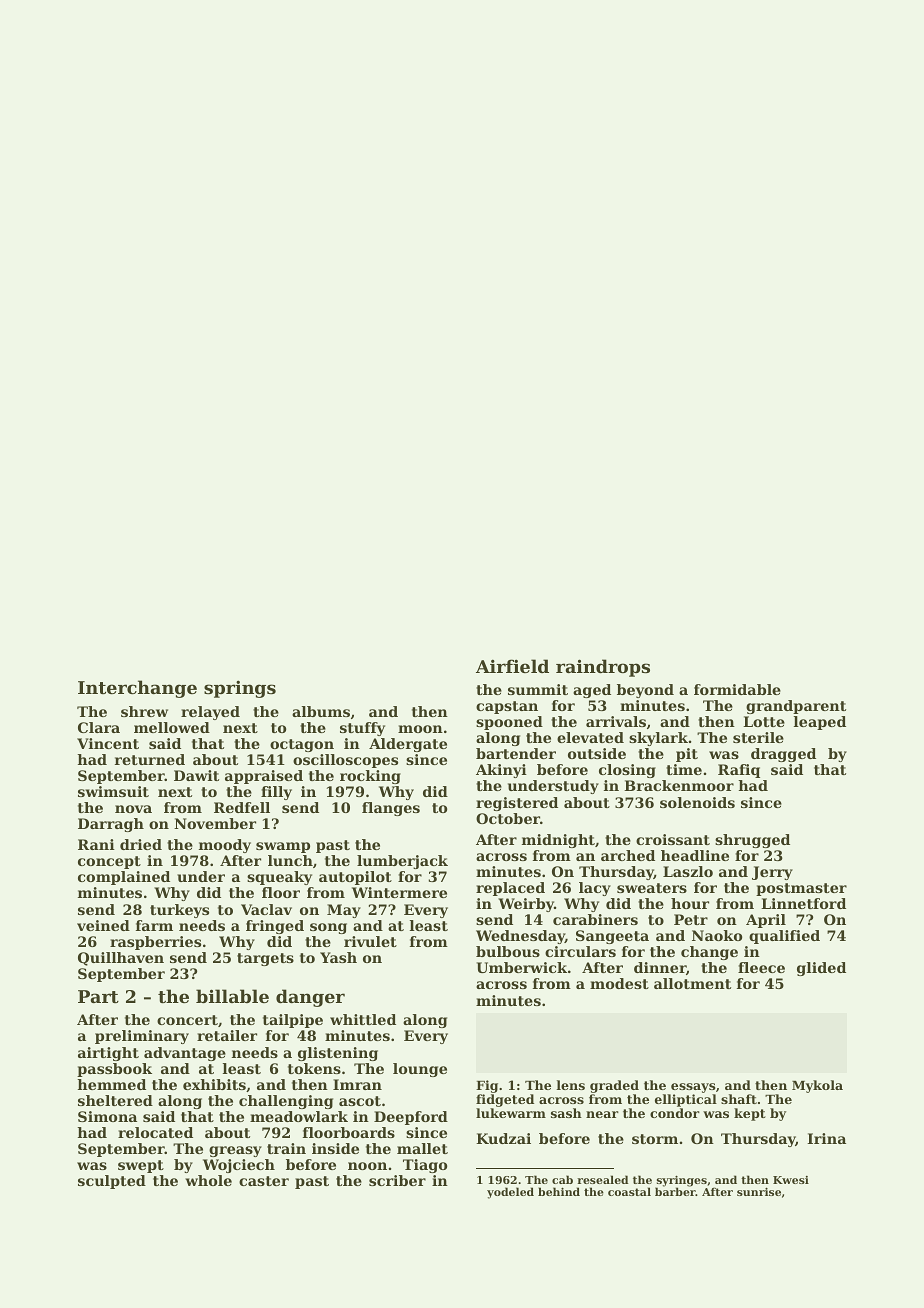  Describe the element at coordinates (363, 1019) in the page. I see `whittled` at that location.
